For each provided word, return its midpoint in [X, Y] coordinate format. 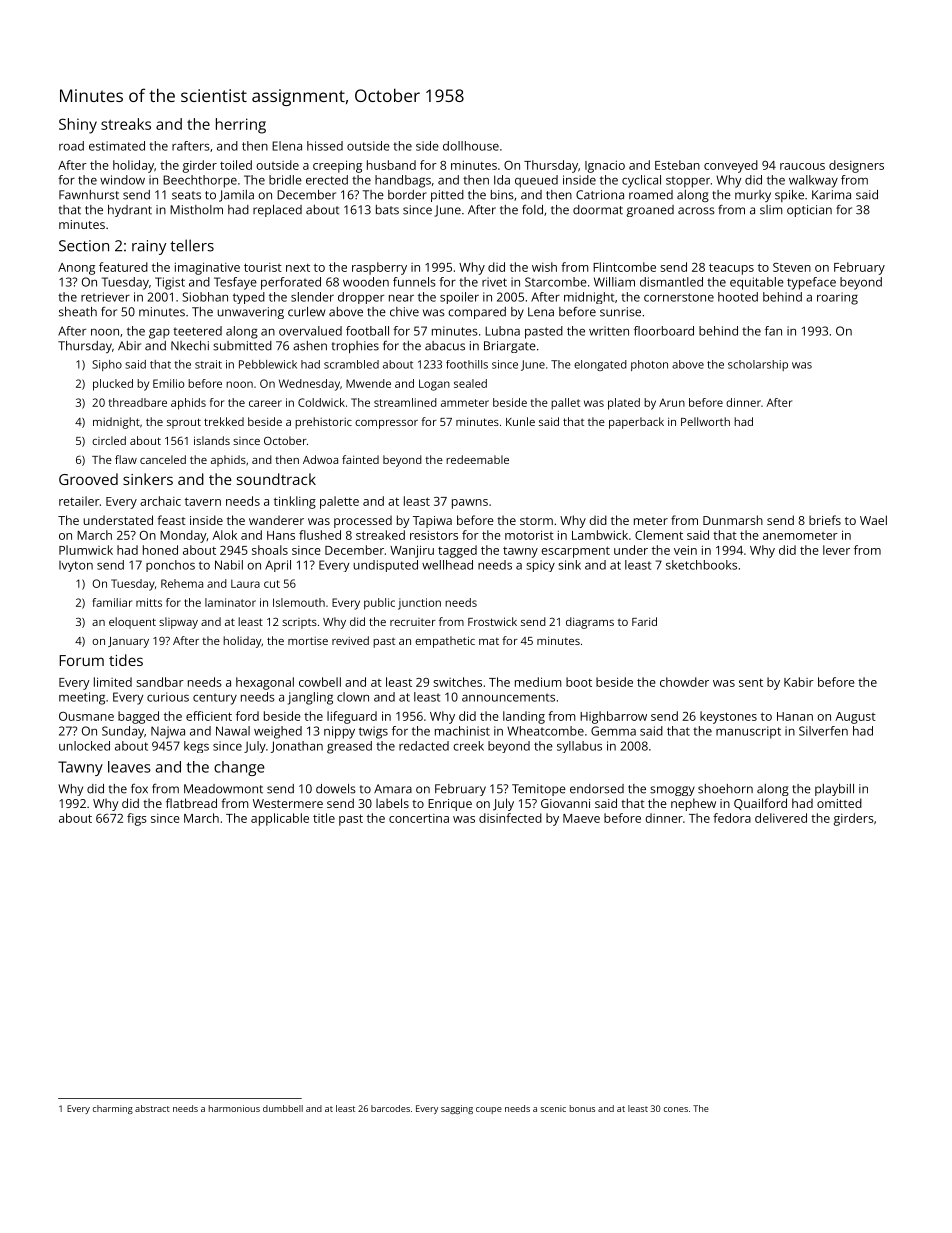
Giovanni [565, 803]
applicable [280, 819]
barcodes [390, 1108]
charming [113, 1109]
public [379, 604]
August [855, 718]
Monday [183, 536]
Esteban [677, 165]
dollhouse [471, 146]
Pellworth [705, 421]
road [71, 146]
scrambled [351, 364]
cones [676, 1109]
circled [109, 440]
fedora [732, 818]
